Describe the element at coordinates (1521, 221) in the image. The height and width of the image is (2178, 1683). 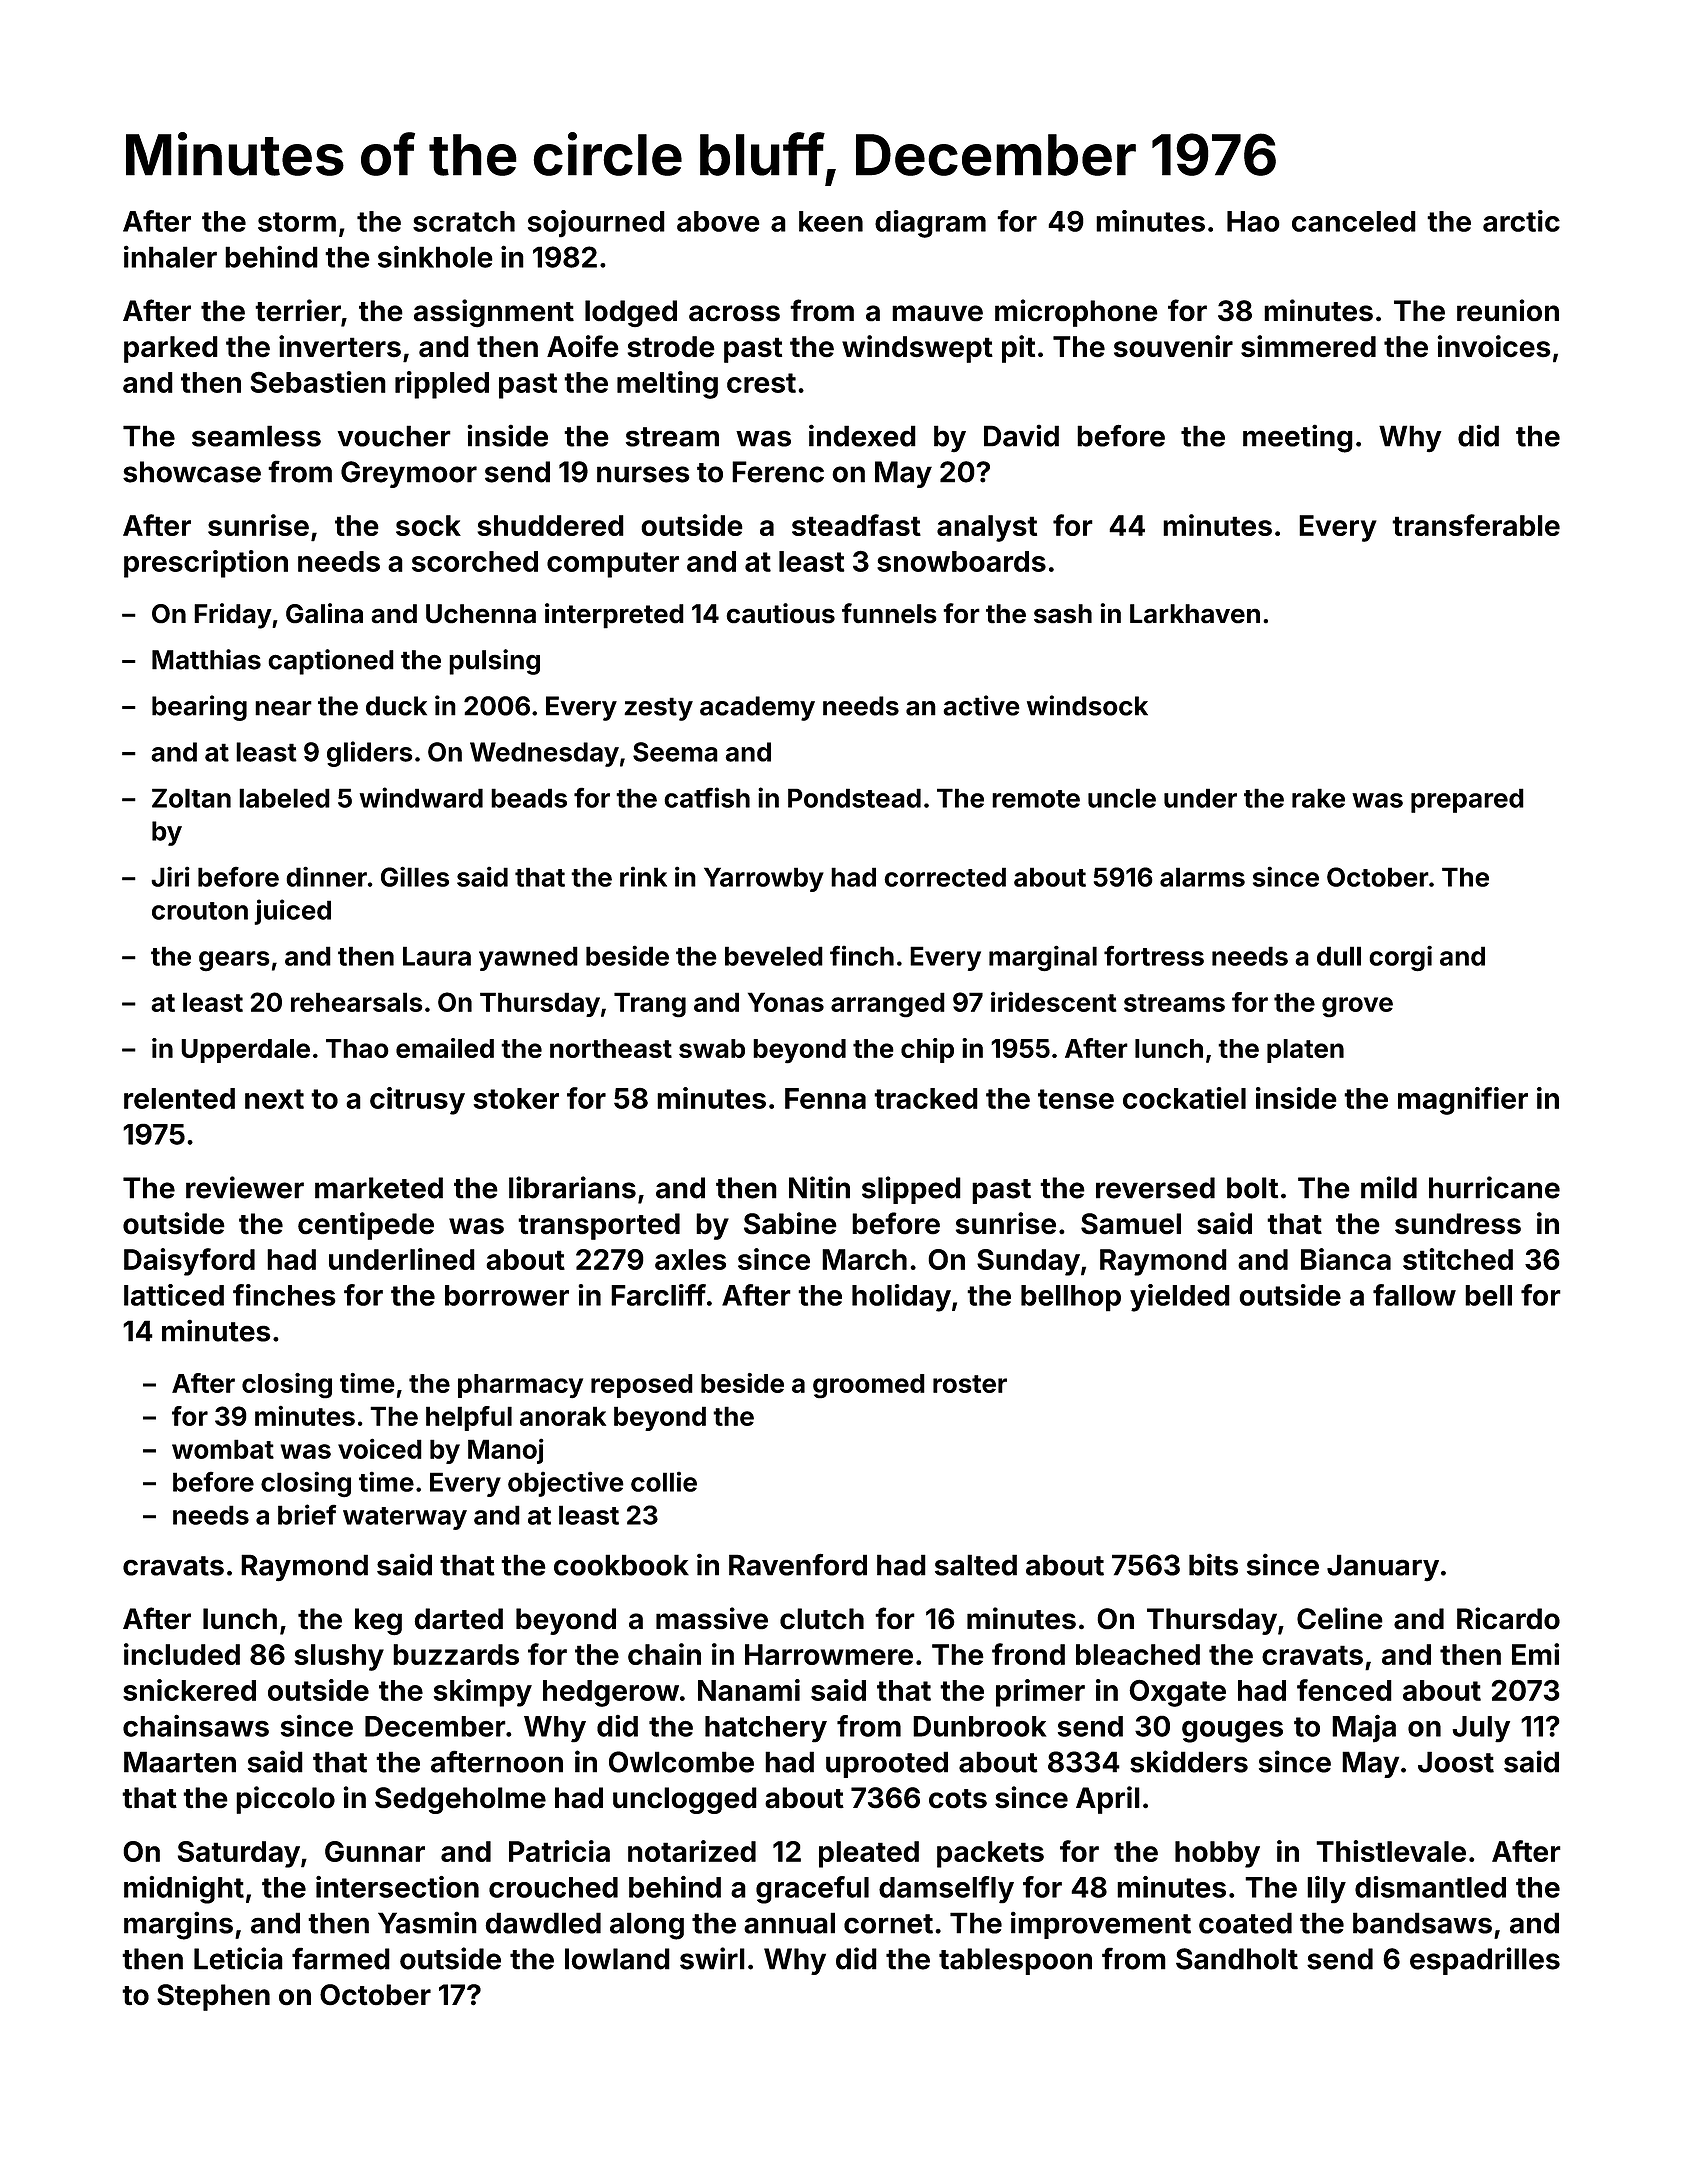
I see `arctic` at that location.
